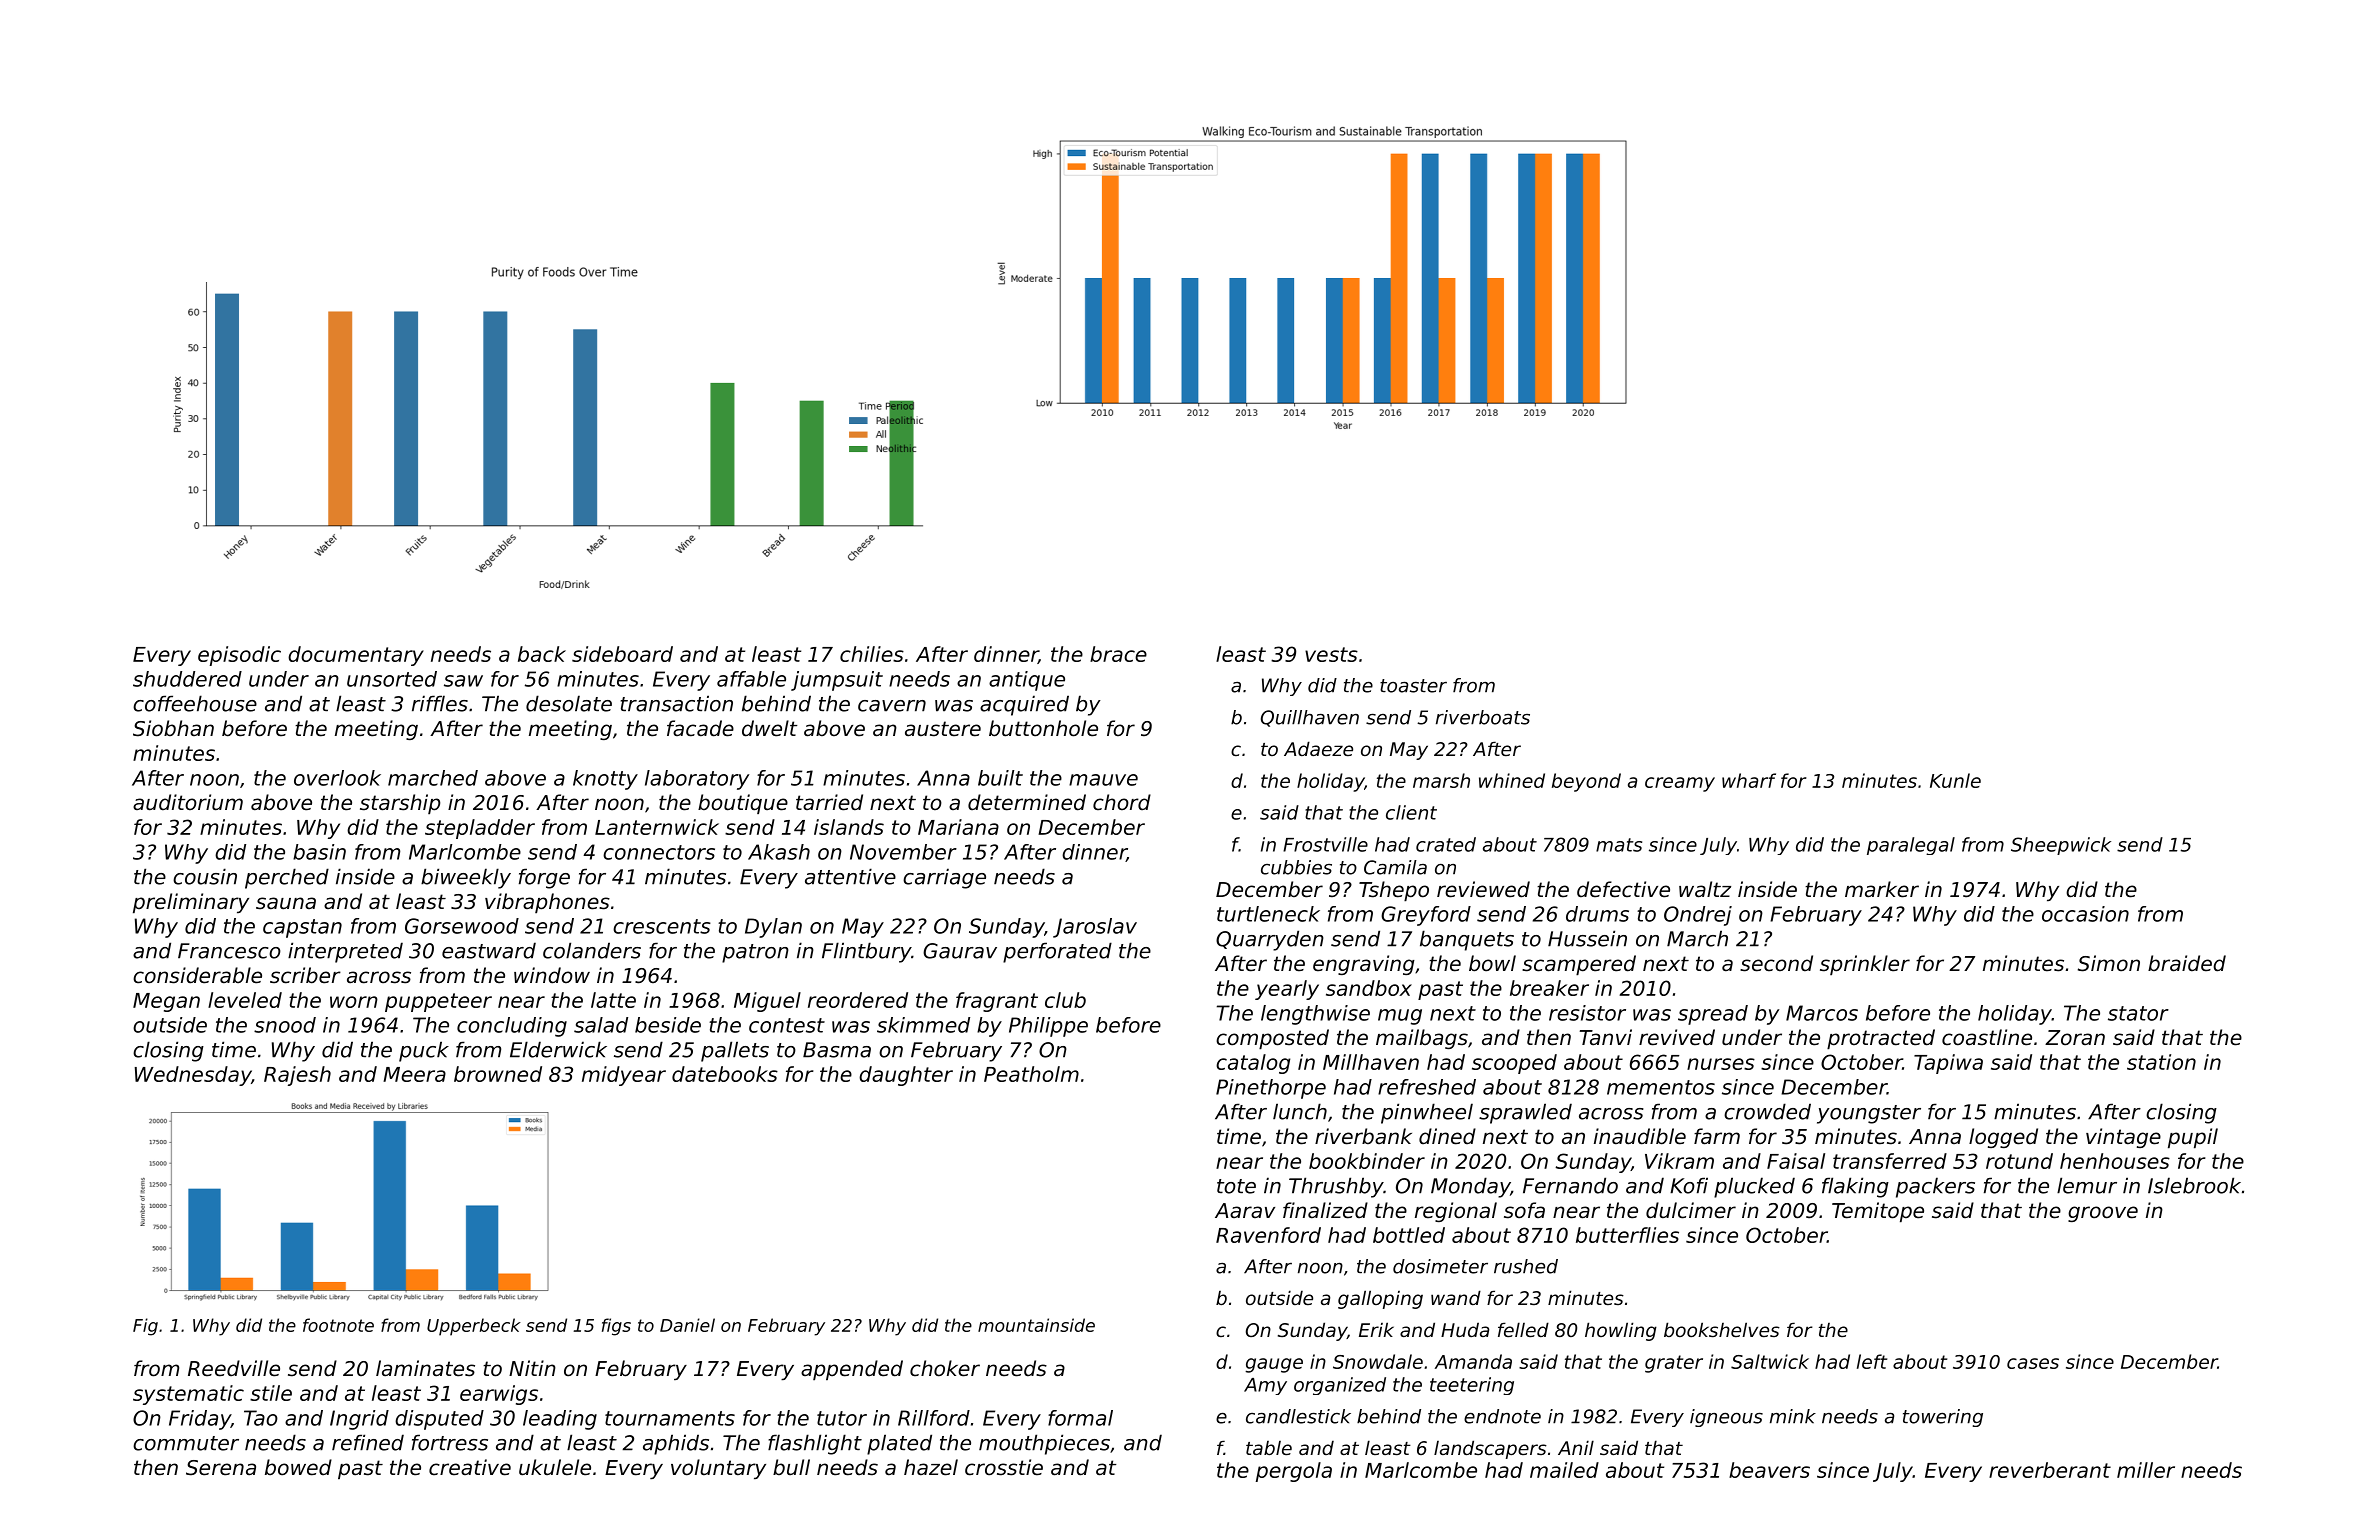 Image resolution: width=2380 pixels, height=1540 pixels. I want to click on Millhaven, so click(1371, 1062).
